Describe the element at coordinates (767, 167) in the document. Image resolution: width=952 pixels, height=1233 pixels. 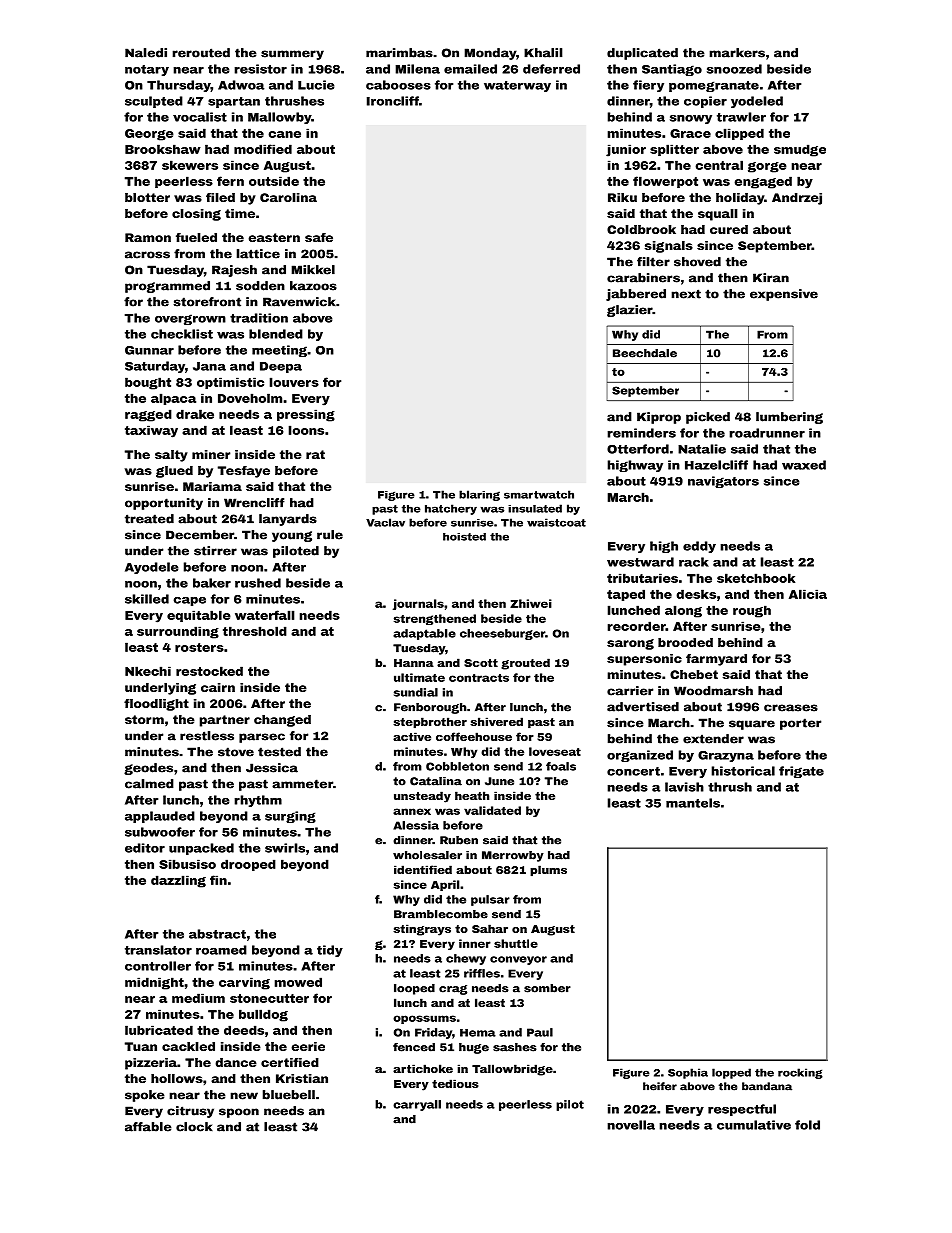
I see `gorge` at that location.
